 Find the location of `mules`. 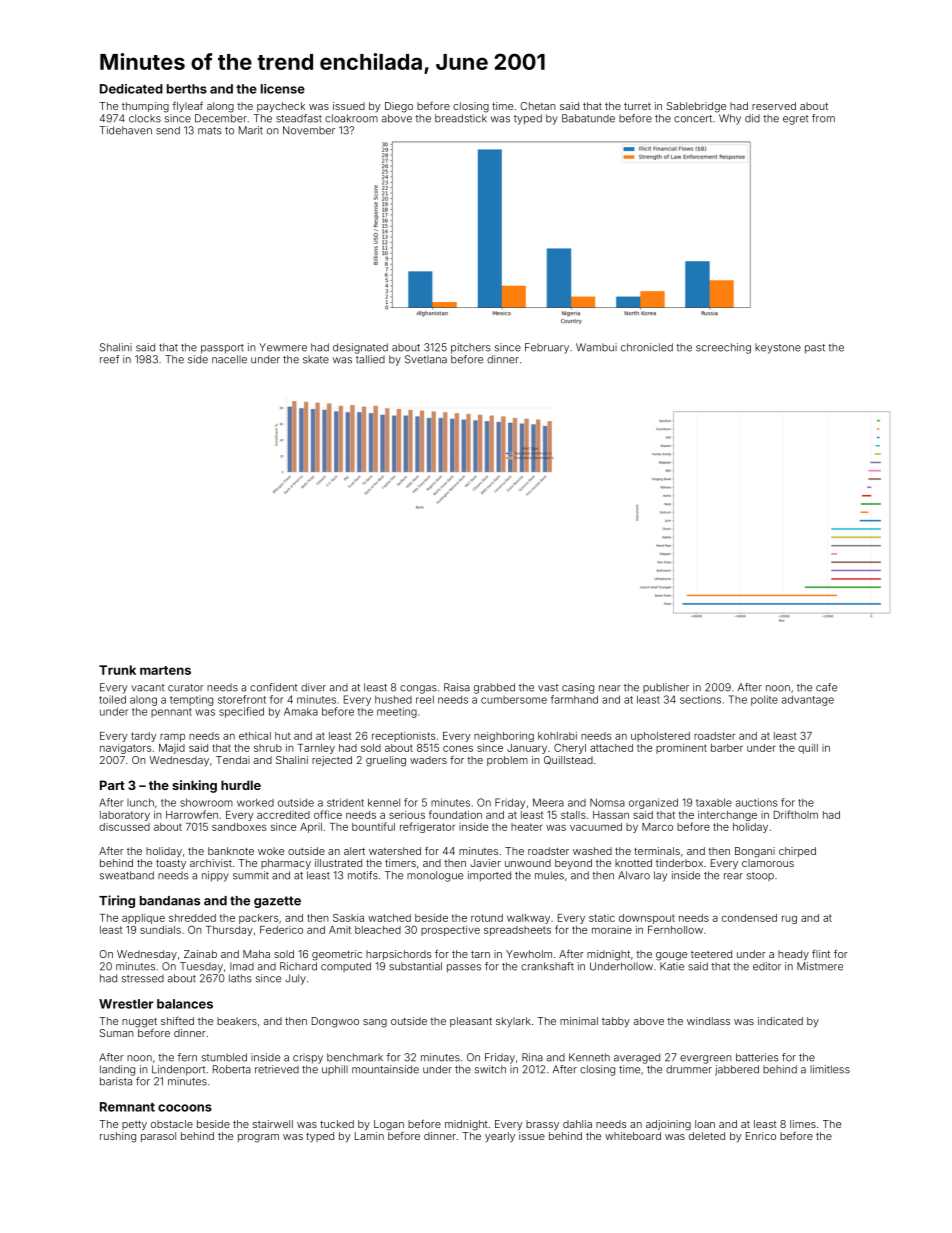

mules is located at coordinates (549, 875).
